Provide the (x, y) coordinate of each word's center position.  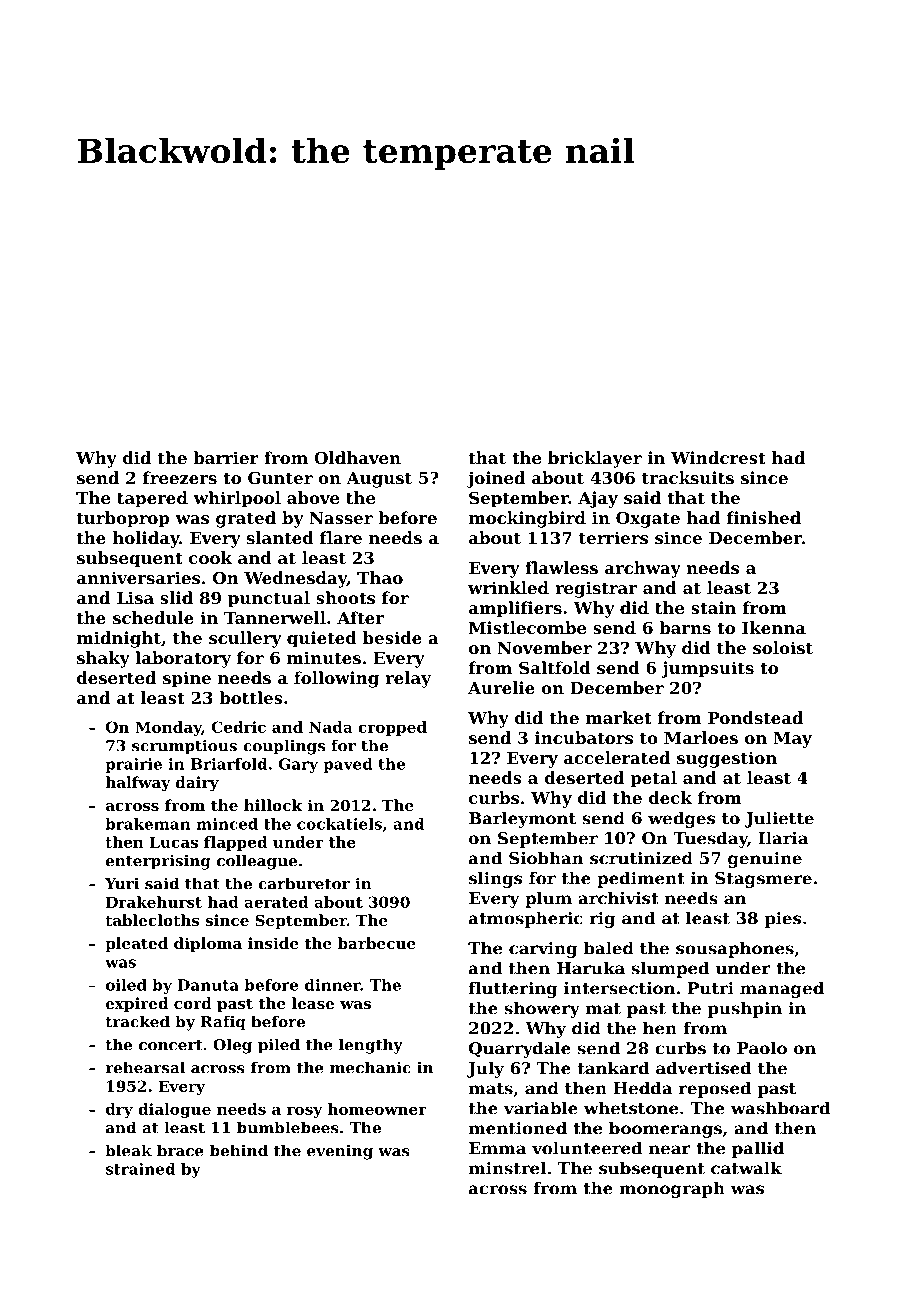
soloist (783, 647)
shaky (103, 659)
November (544, 647)
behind (239, 1150)
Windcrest (718, 457)
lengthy (371, 1046)
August (379, 480)
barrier (226, 457)
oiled (126, 985)
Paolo (762, 1048)
